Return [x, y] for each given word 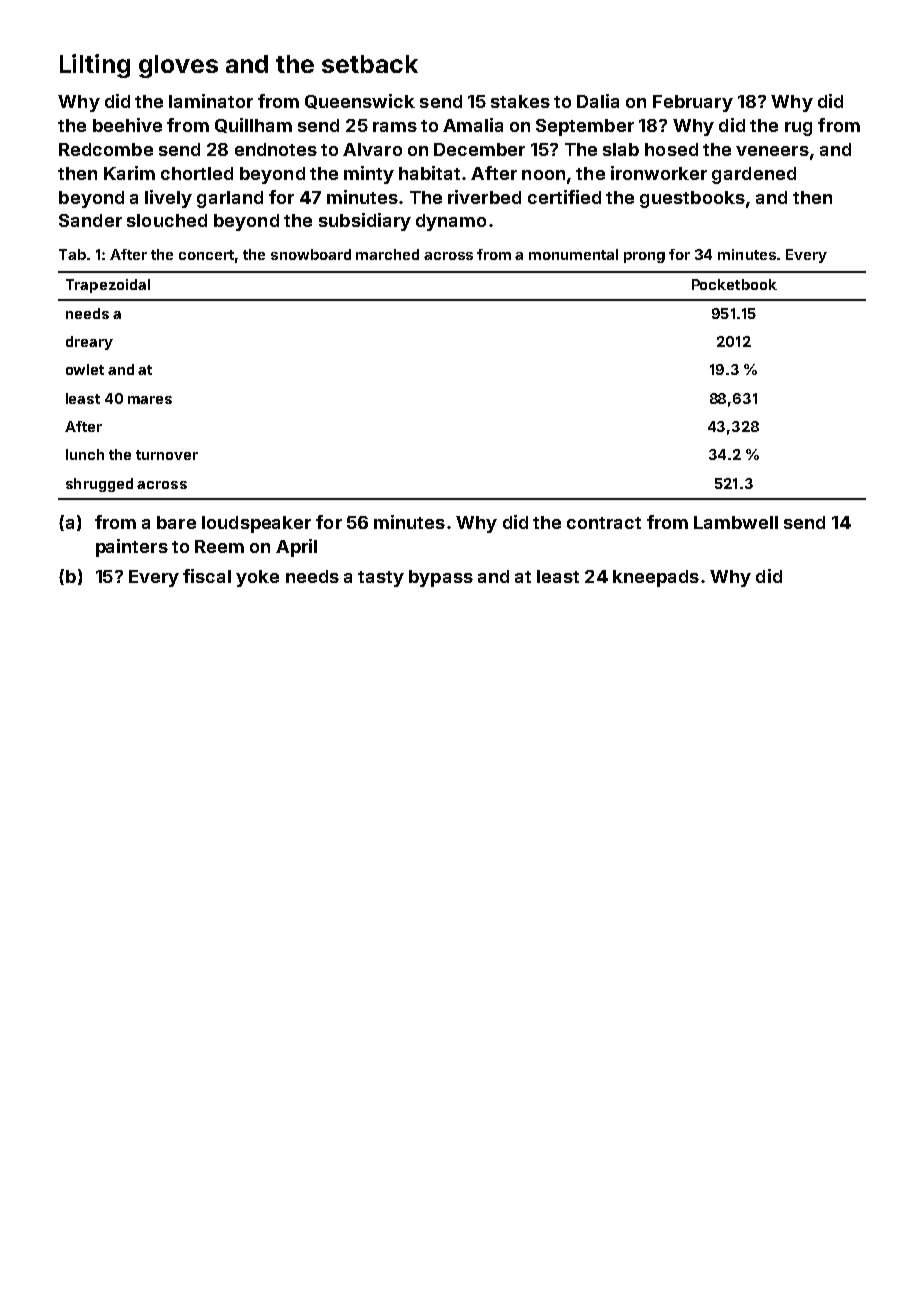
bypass [441, 578]
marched [387, 254]
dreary [89, 343]
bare [176, 522]
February [693, 103]
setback [370, 64]
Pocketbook [734, 284]
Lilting [95, 66]
